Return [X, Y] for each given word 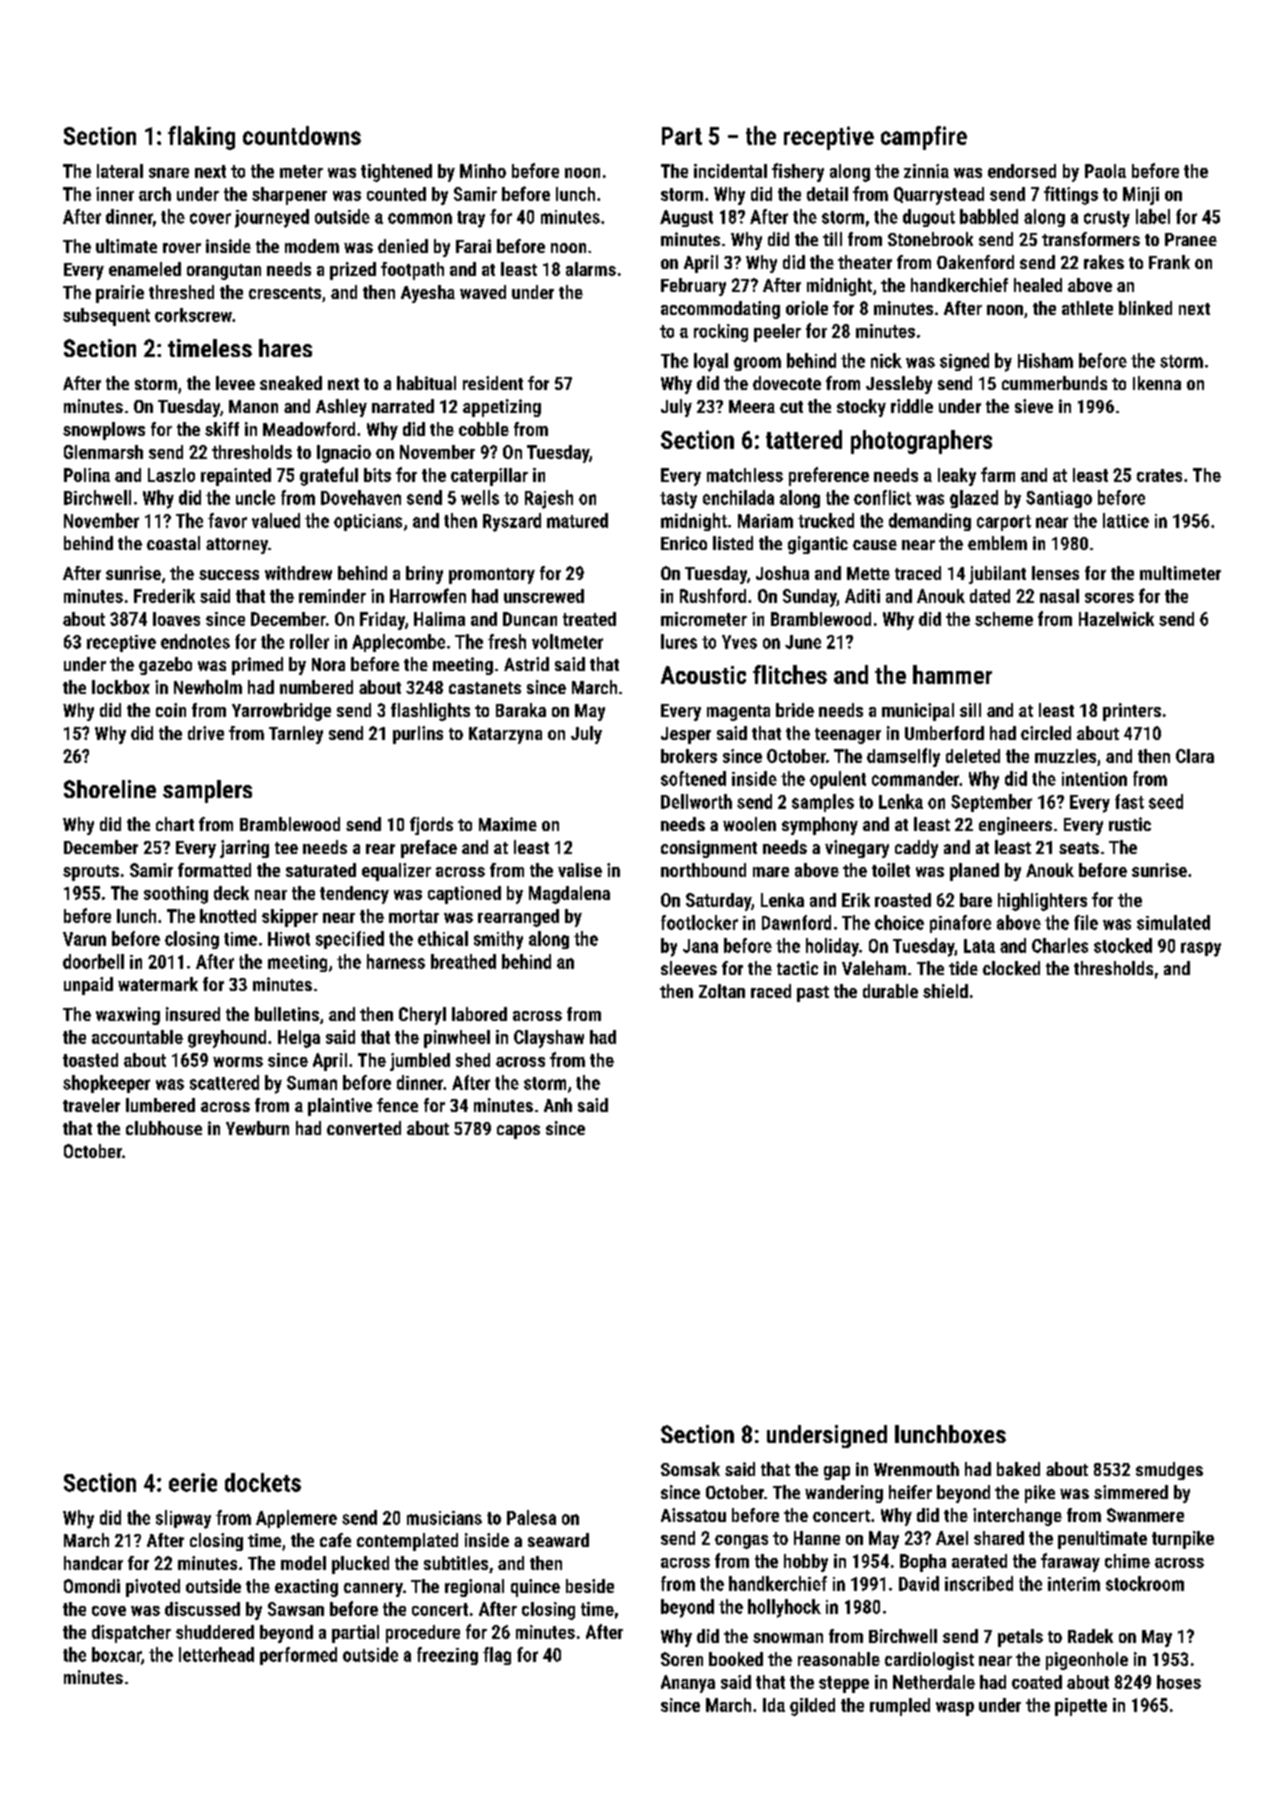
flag [497, 1656]
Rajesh [549, 499]
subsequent [106, 317]
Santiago [1059, 499]
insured [193, 1014]
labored [479, 1014]
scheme [1004, 619]
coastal [173, 543]
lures [679, 641]
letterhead [216, 1654]
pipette [1081, 1707]
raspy [1201, 949]
